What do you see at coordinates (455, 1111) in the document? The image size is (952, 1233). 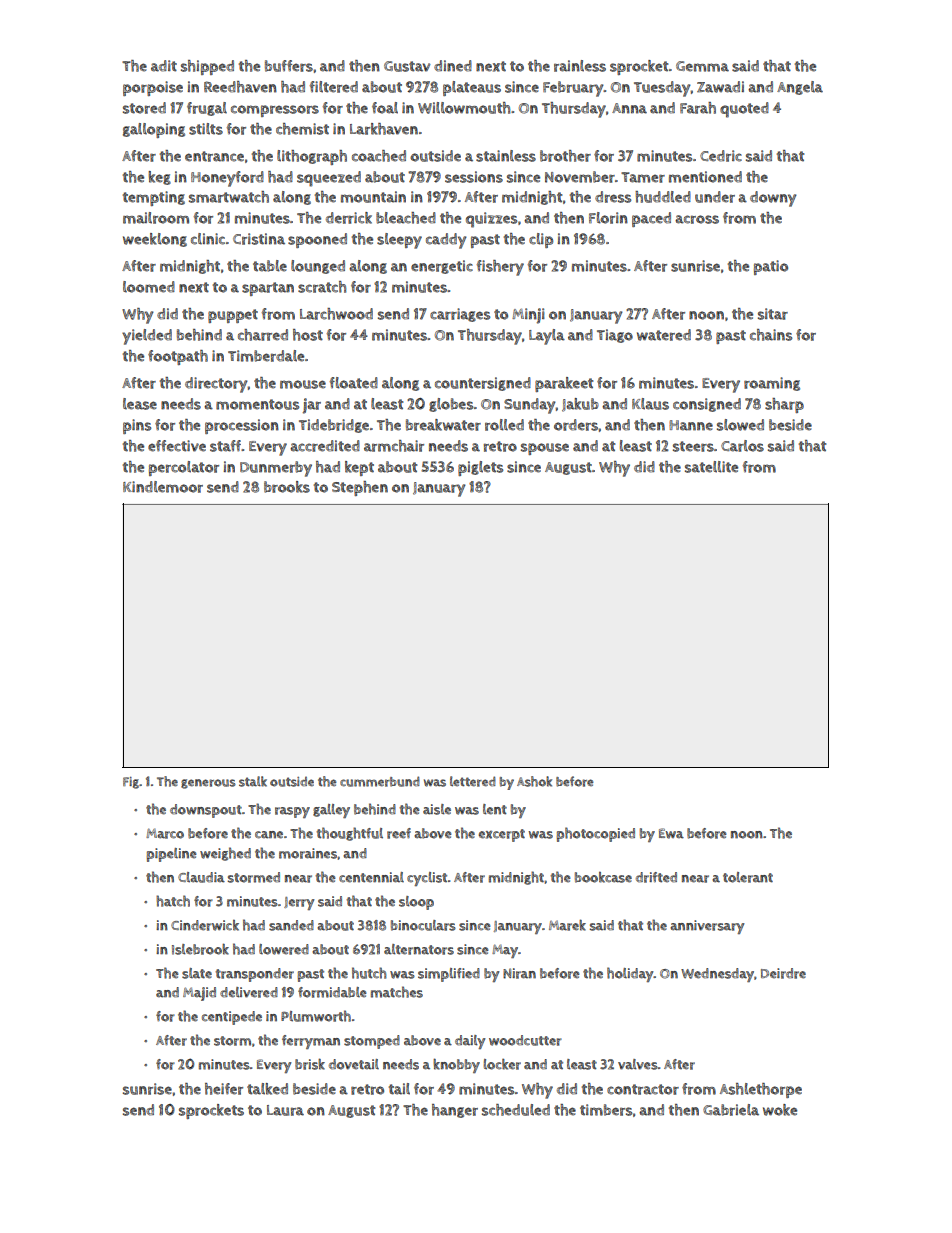 I see `hanger` at bounding box center [455, 1111].
